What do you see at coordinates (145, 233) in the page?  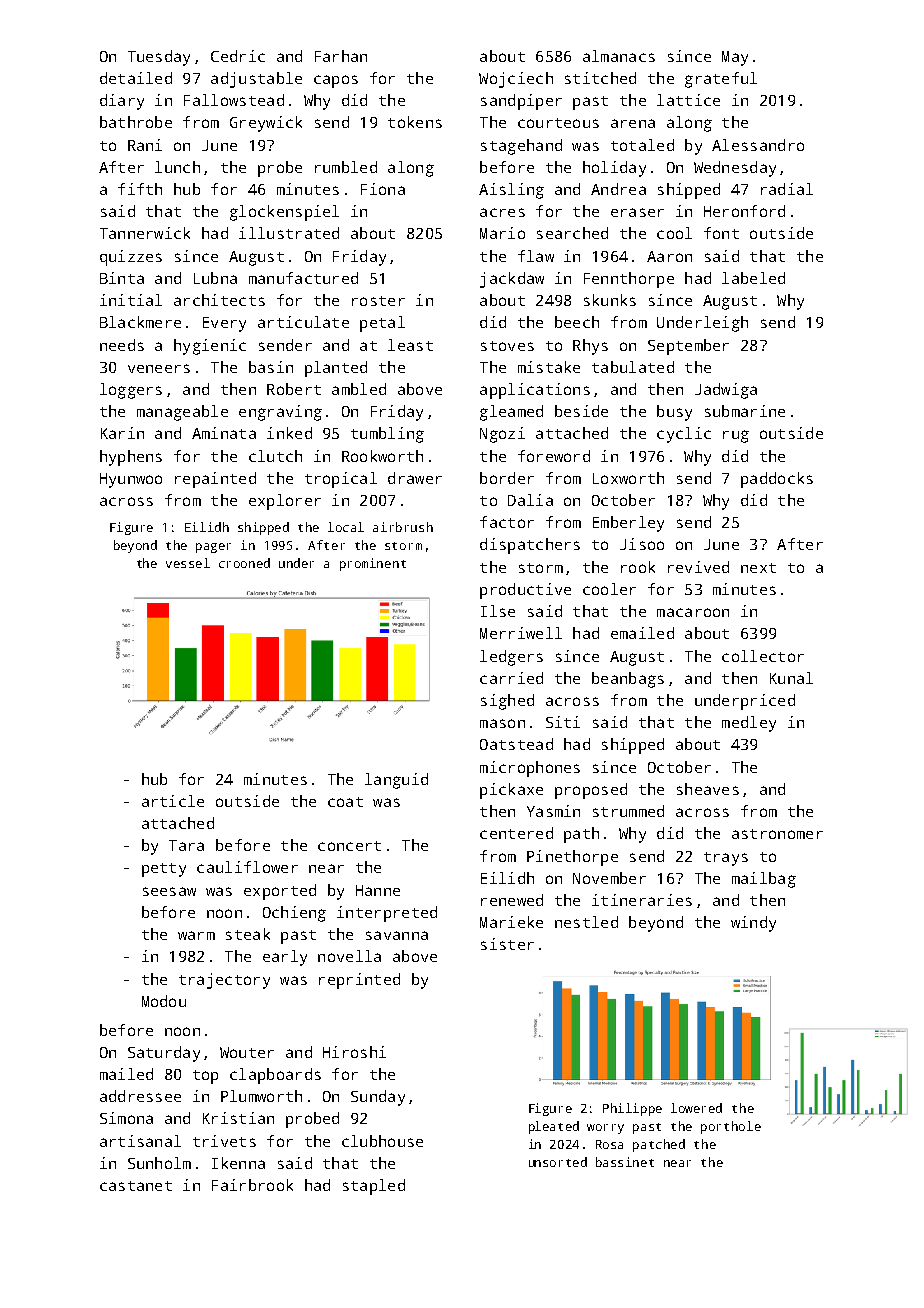 I see `Tannerwick` at bounding box center [145, 233].
